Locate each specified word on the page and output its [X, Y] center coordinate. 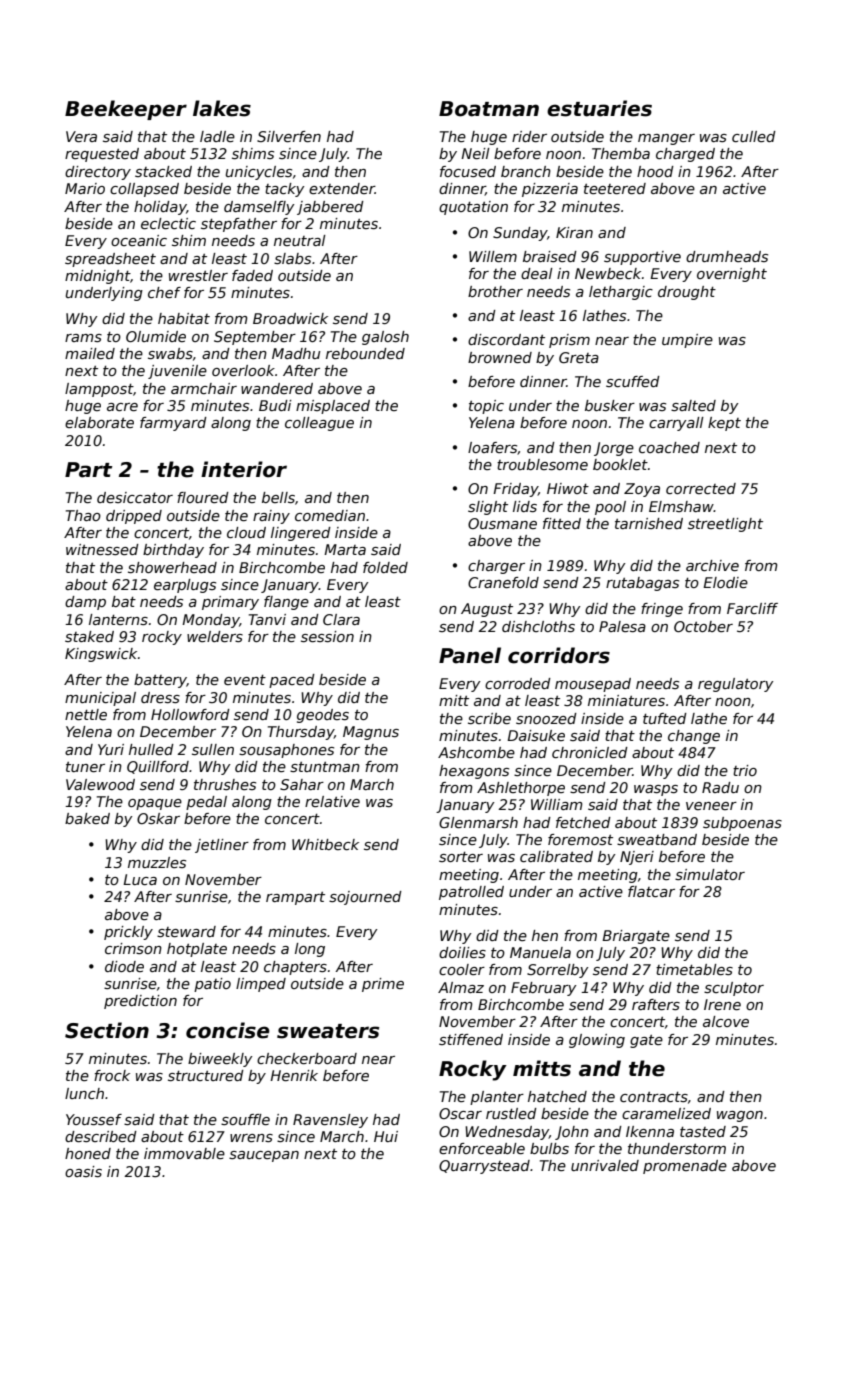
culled [754, 136]
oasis [83, 1171]
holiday [160, 208]
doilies [462, 952]
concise [228, 1030]
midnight [97, 277]
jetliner [222, 846]
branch [526, 171]
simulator [710, 874]
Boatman [489, 109]
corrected [701, 488]
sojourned [365, 898]
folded [385, 567]
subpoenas [742, 824]
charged [685, 155]
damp [85, 603]
